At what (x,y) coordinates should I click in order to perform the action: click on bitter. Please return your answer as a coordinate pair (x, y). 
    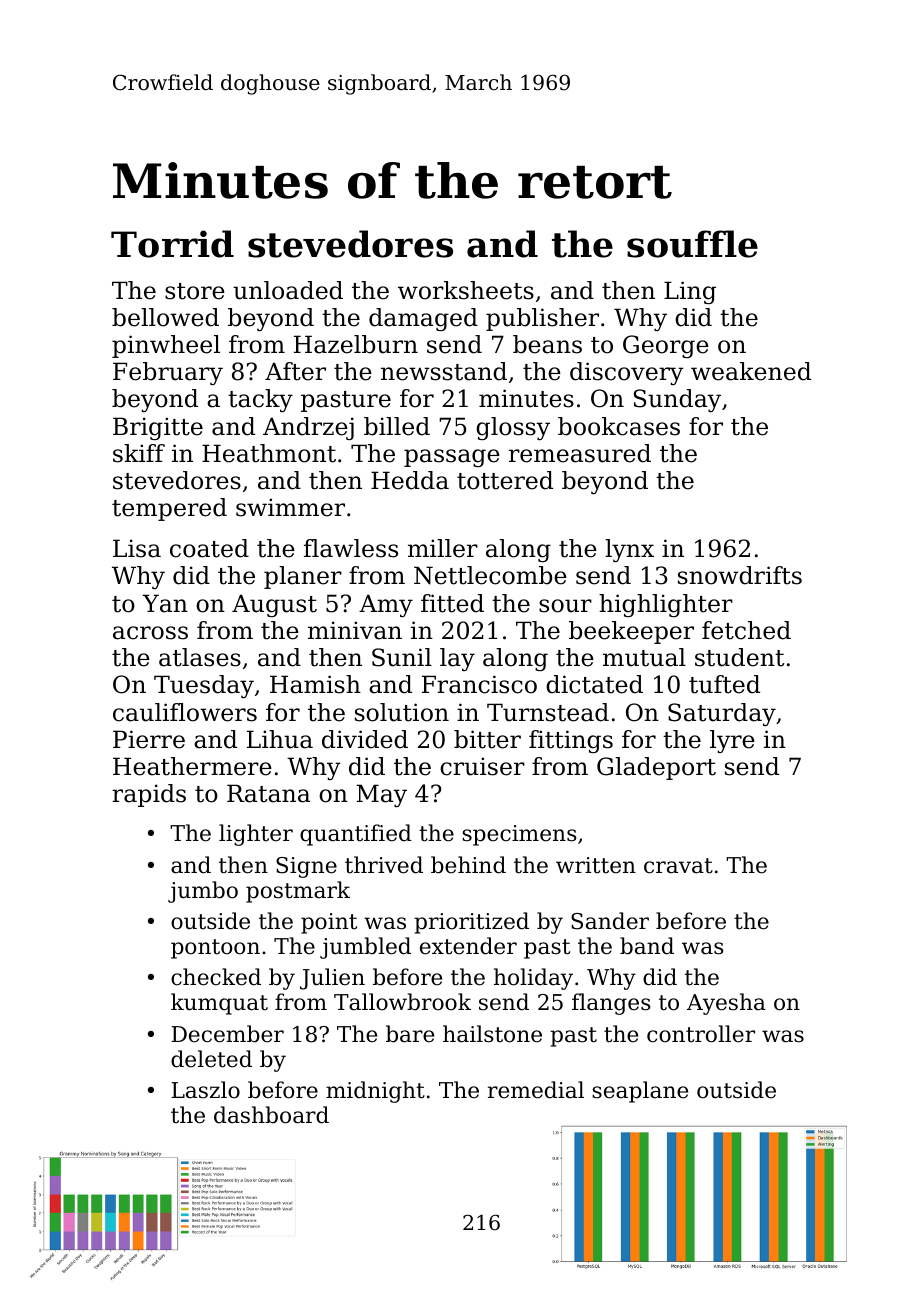
    Looking at the image, I should click on (487, 739).
